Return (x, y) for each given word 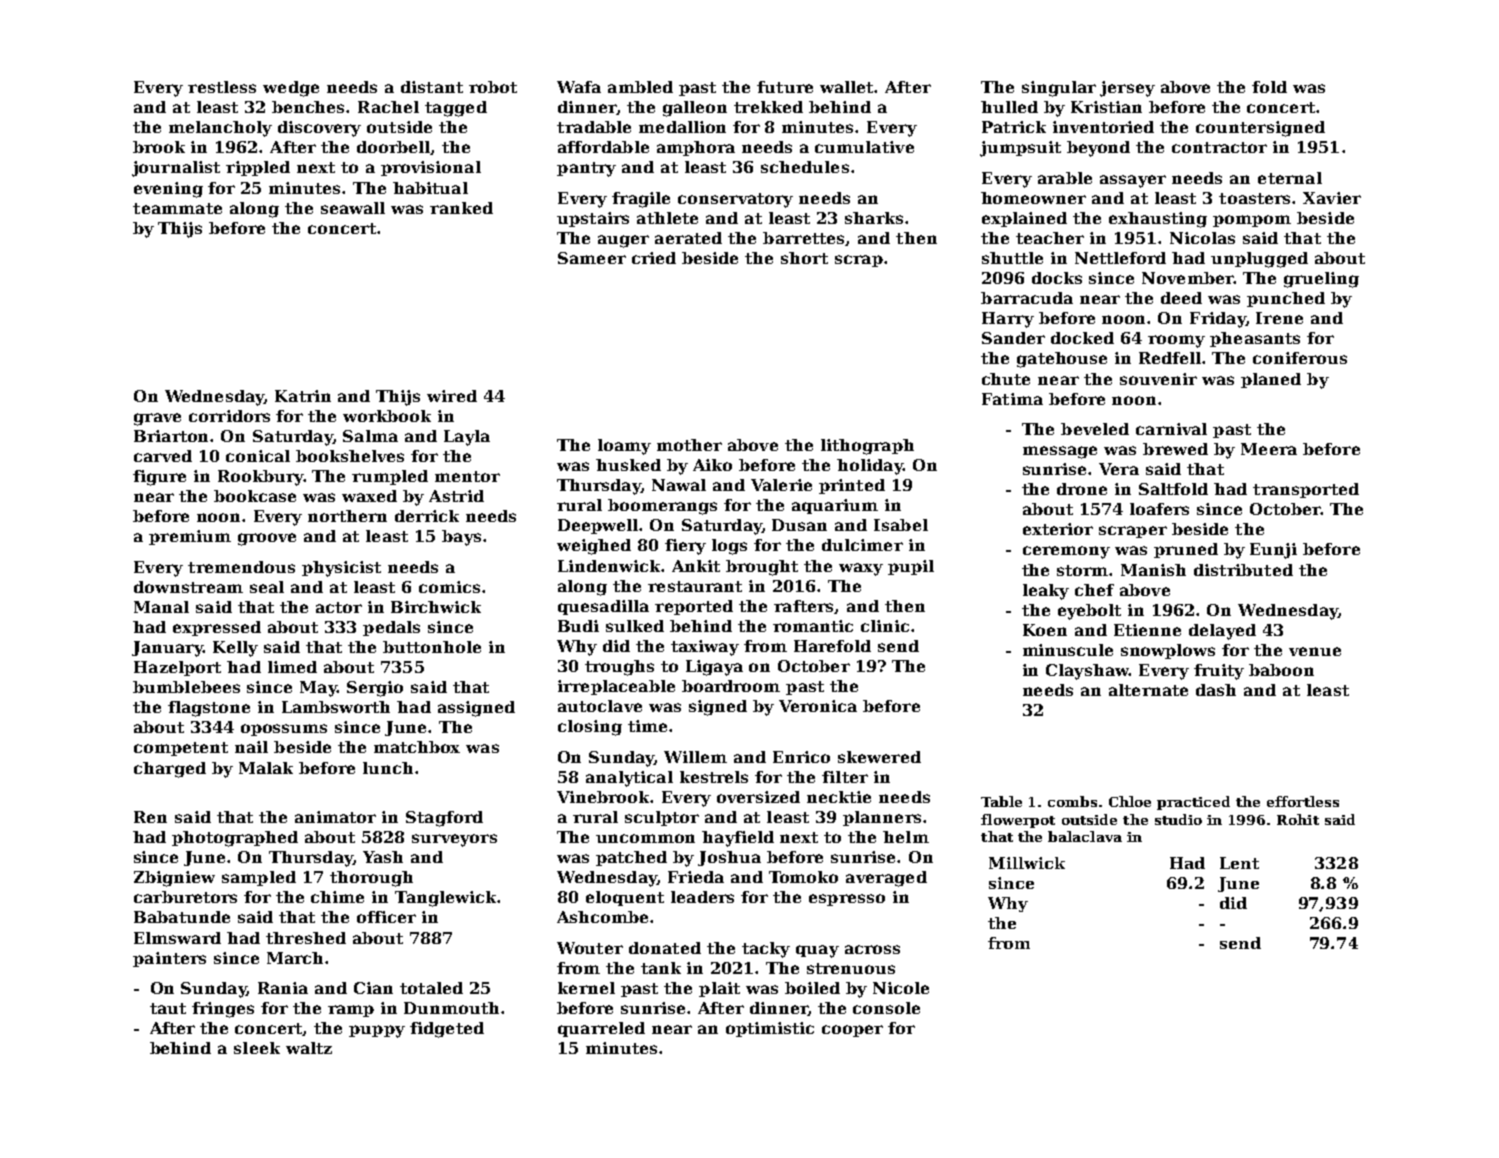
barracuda (1027, 298)
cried (654, 258)
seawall (353, 208)
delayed (1222, 632)
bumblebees (186, 687)
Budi (578, 626)
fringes (223, 1010)
